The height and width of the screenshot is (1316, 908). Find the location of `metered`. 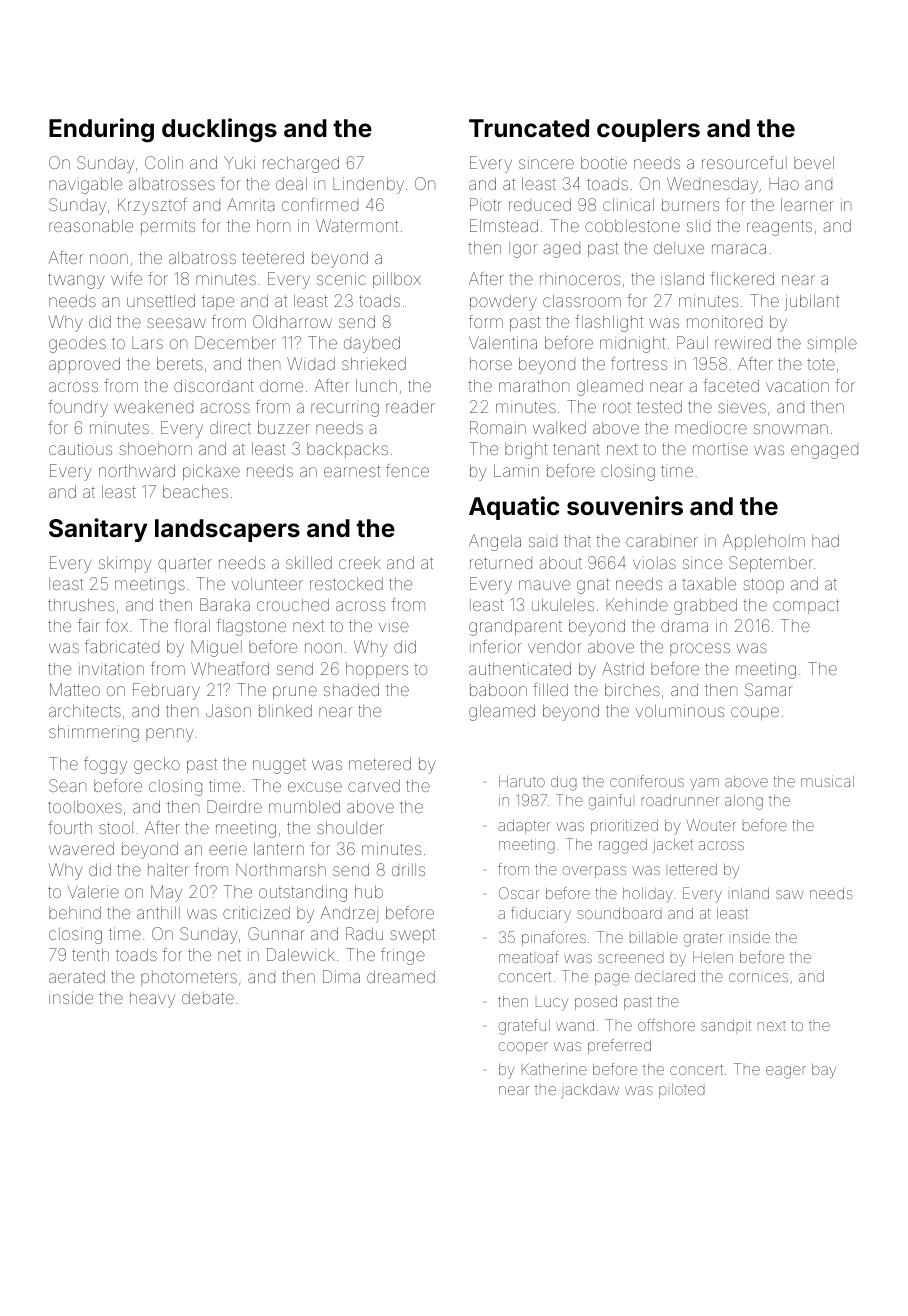

metered is located at coordinates (380, 763).
